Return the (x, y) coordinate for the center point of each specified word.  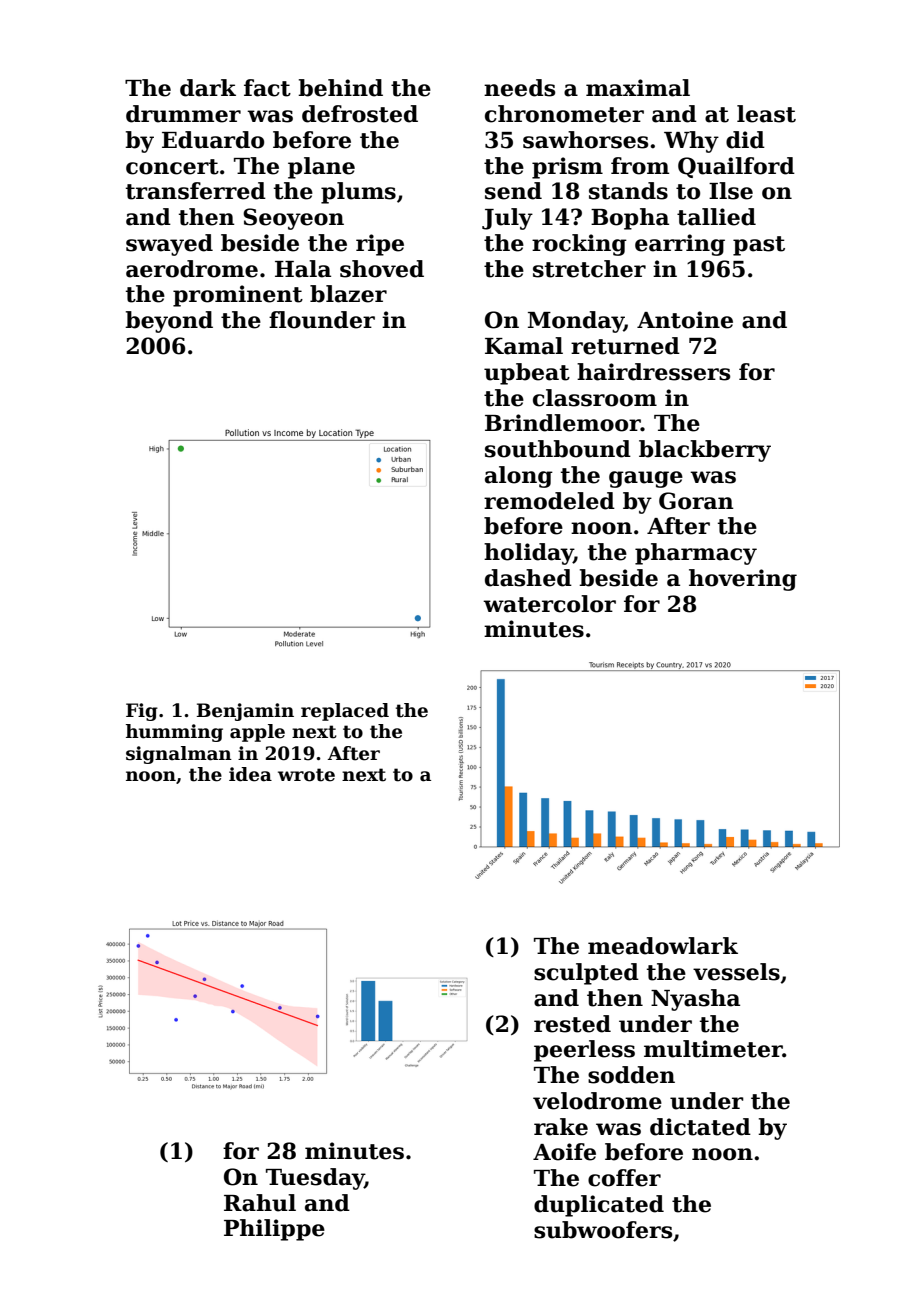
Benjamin (245, 712)
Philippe (274, 1230)
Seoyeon (293, 219)
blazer (348, 294)
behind (340, 88)
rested (572, 1024)
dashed (528, 578)
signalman (179, 755)
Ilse (731, 191)
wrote (306, 775)
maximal (638, 88)
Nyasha (695, 1000)
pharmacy (696, 554)
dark (208, 88)
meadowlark (663, 946)
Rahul (260, 1203)
